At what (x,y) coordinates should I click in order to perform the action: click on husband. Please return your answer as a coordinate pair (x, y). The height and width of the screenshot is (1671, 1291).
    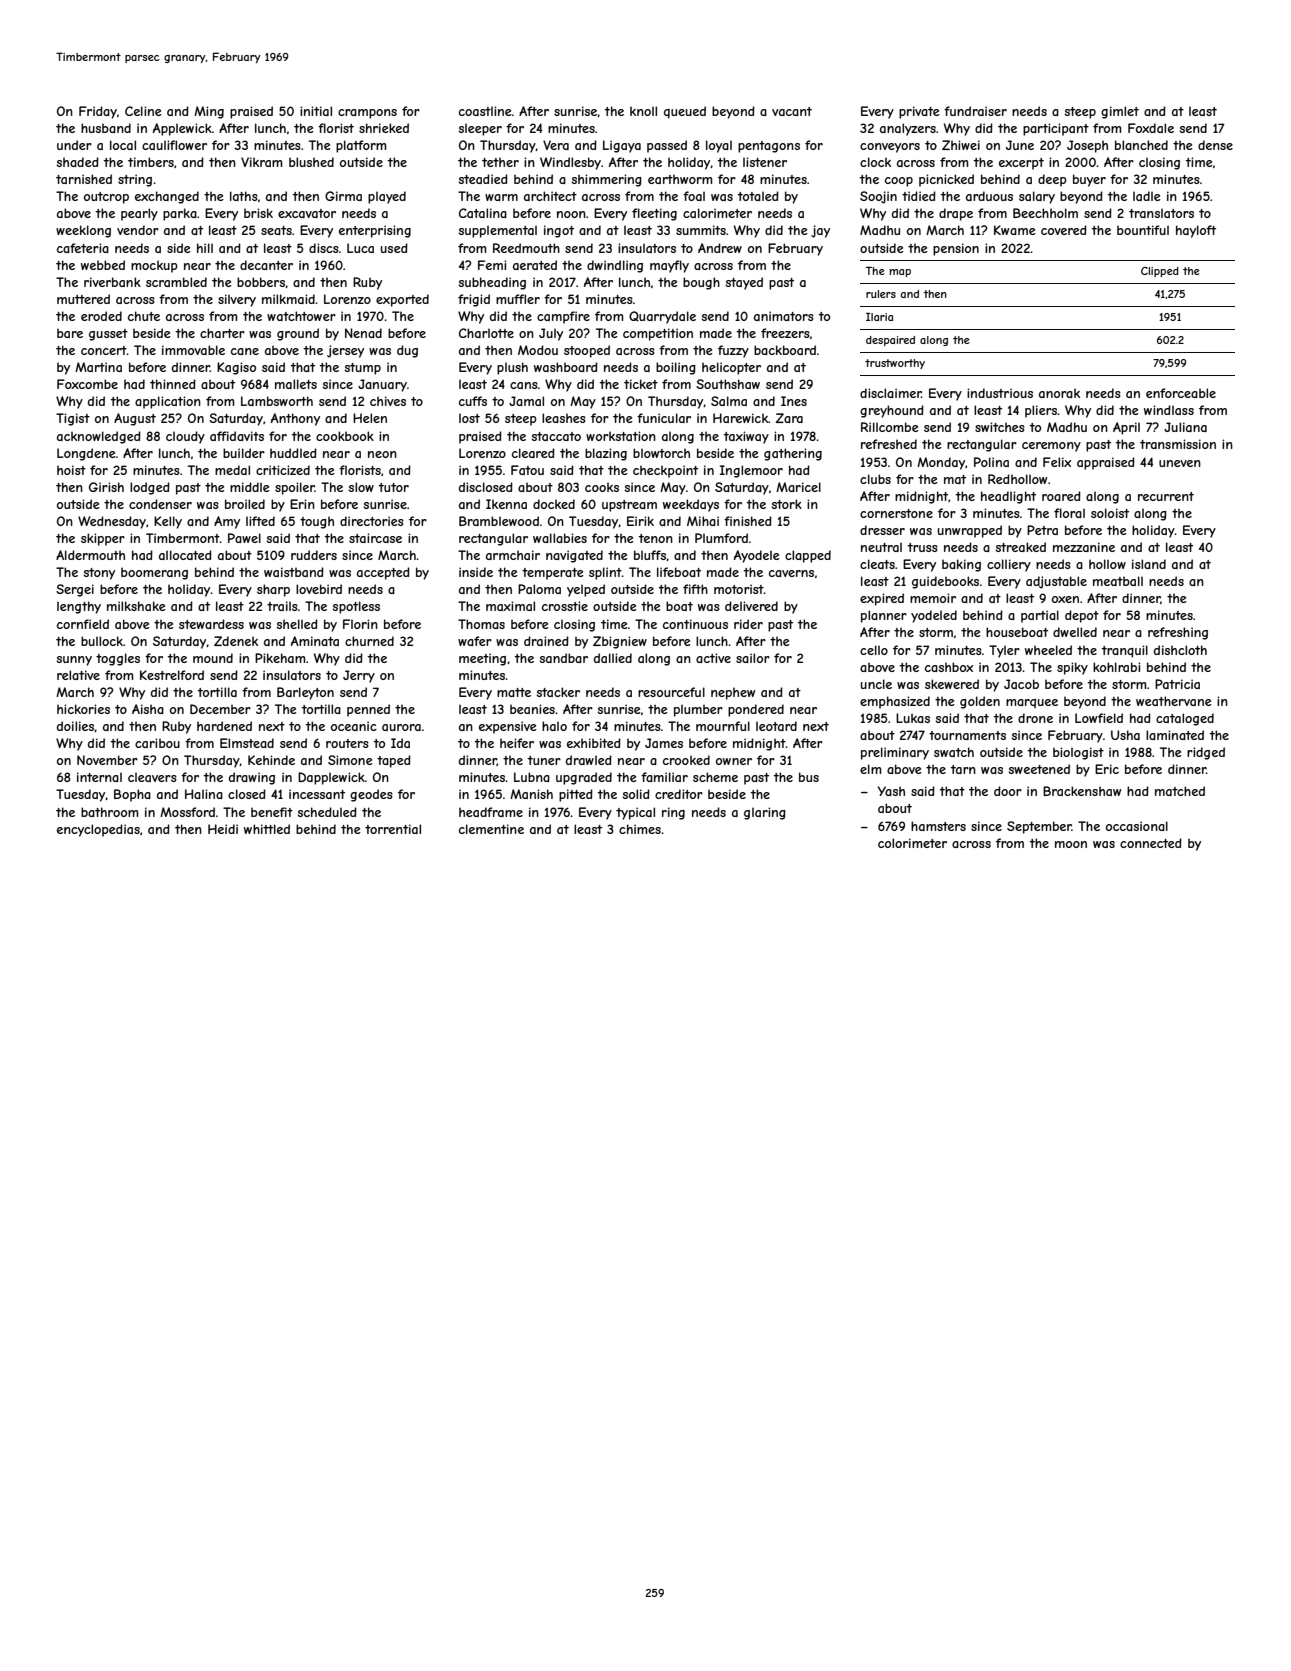
    Looking at the image, I should click on (106, 128).
